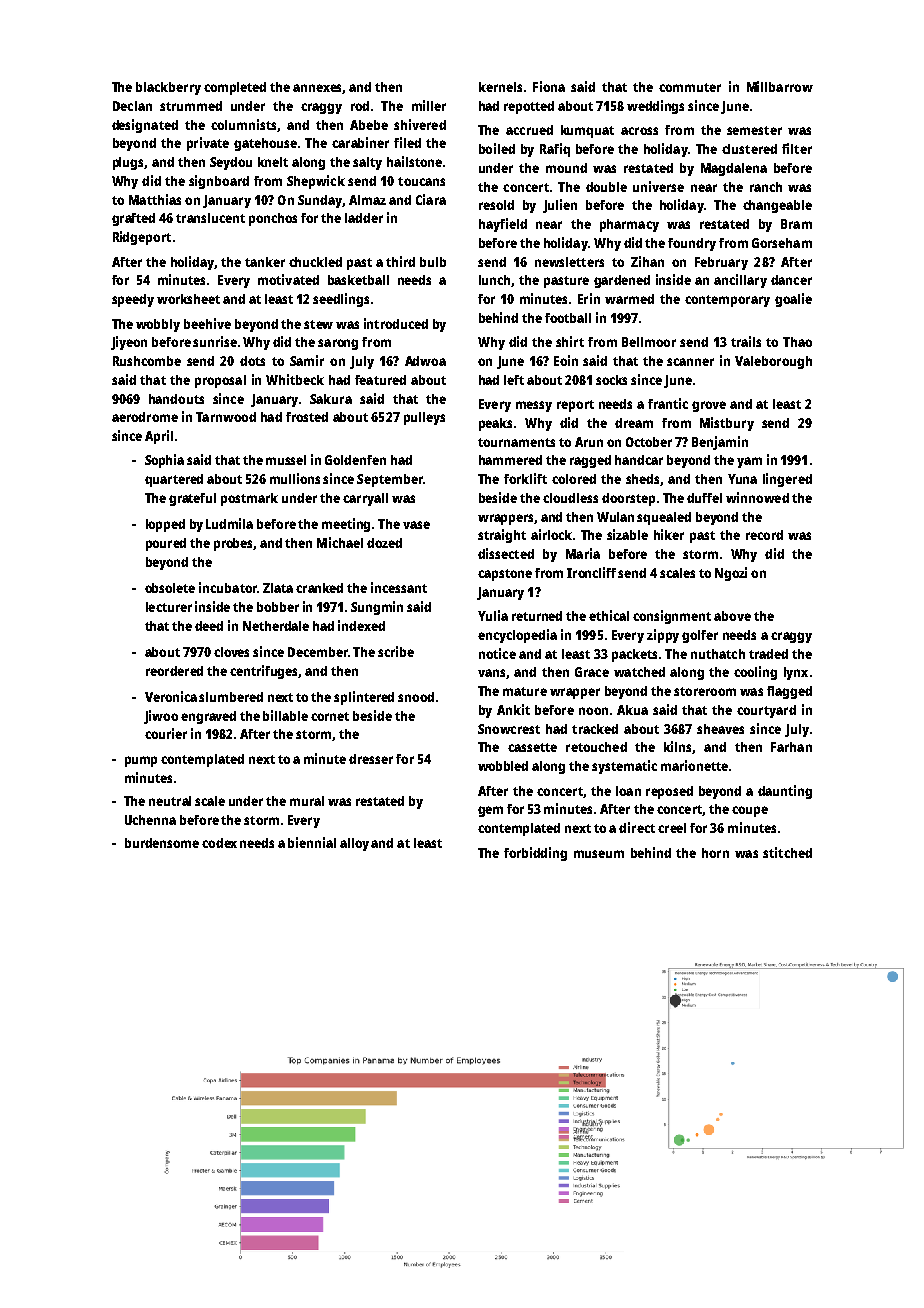 This document has width=924, height=1308. Describe the element at coordinates (796, 224) in the document. I see `Bram` at that location.
